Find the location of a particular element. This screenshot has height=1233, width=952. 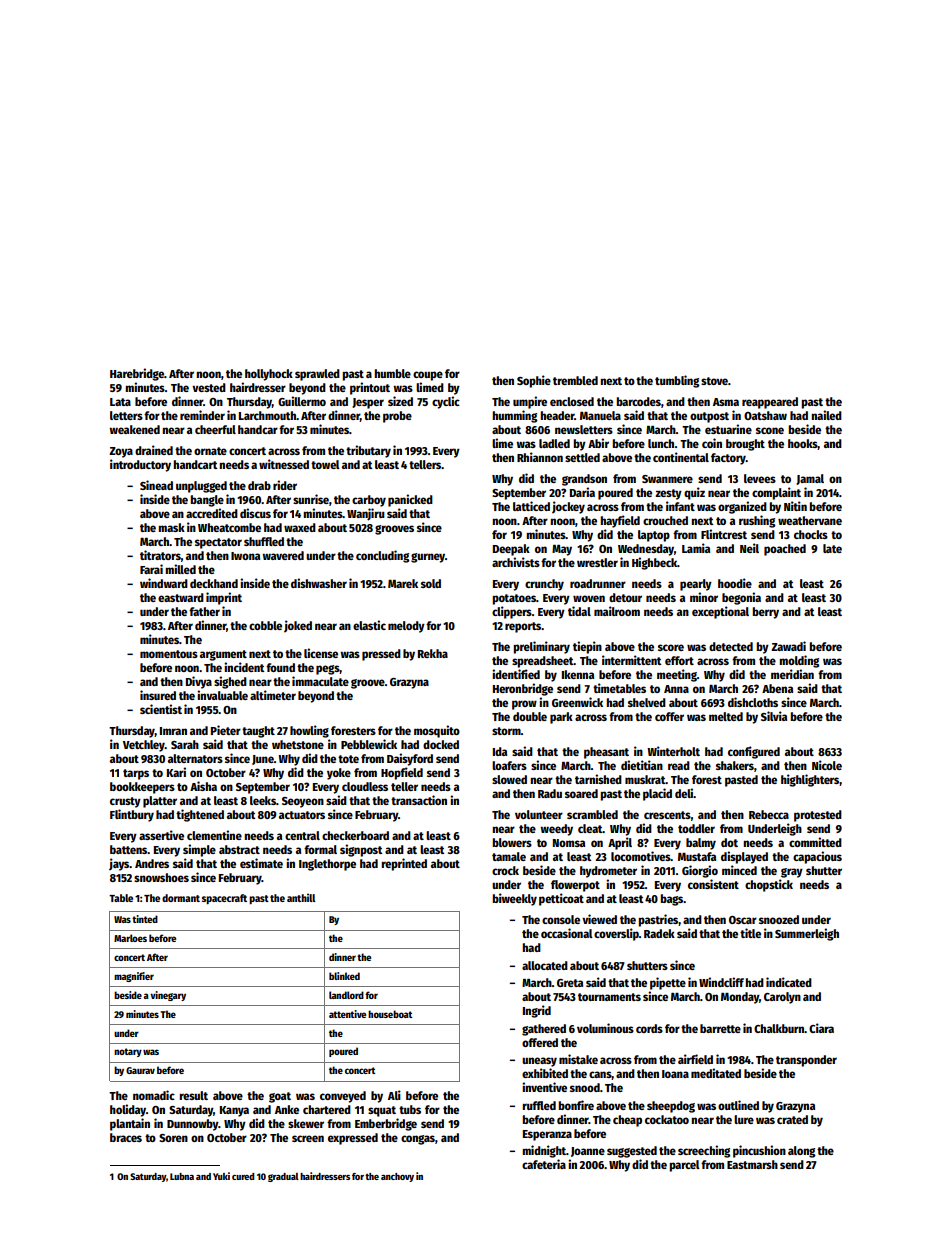

Radek is located at coordinates (659, 933).
